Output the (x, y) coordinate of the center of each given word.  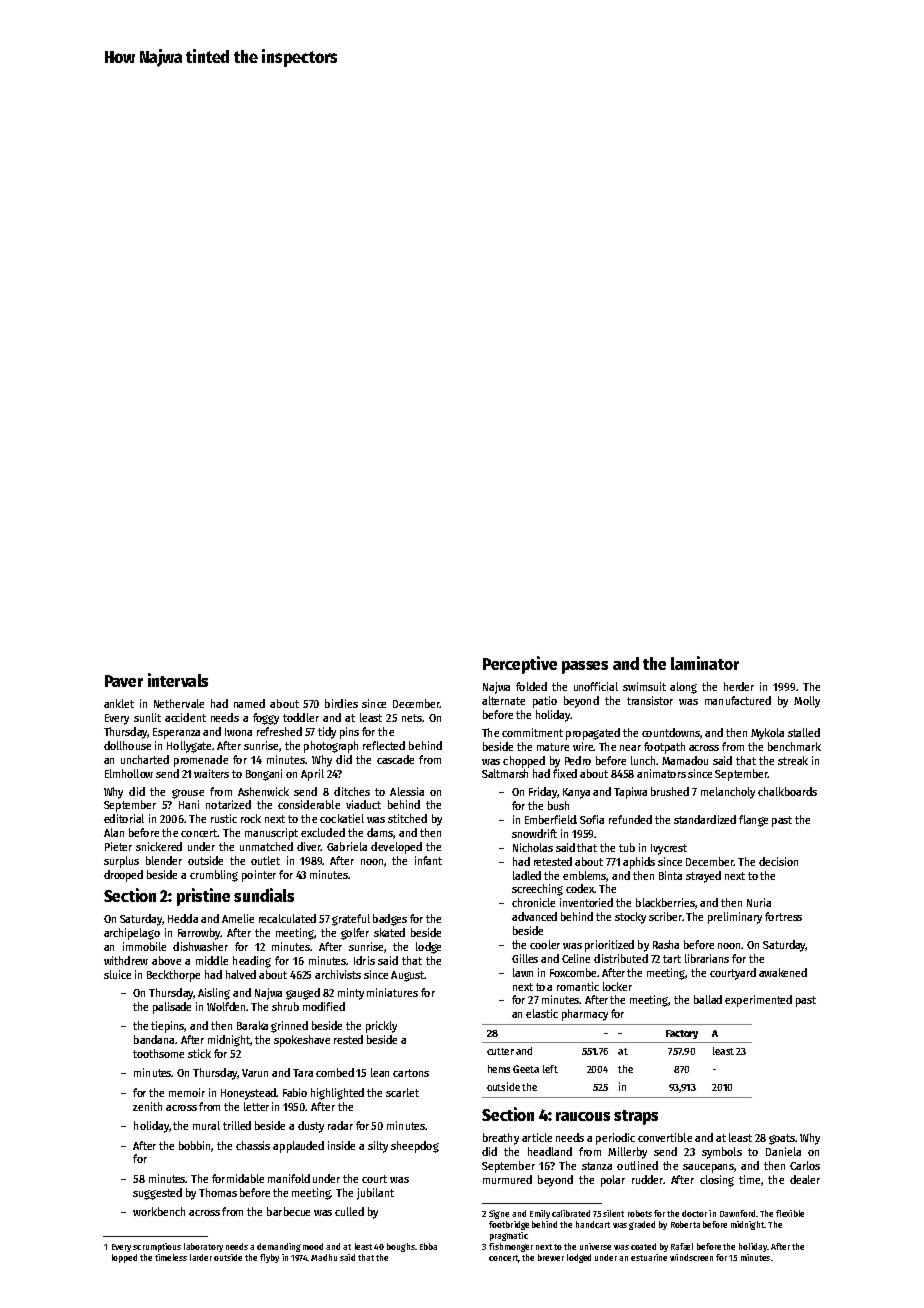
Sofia (592, 819)
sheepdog (415, 1147)
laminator (705, 663)
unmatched (266, 846)
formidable (238, 1178)
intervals (178, 680)
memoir (187, 1092)
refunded (630, 819)
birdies (341, 703)
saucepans (708, 1168)
